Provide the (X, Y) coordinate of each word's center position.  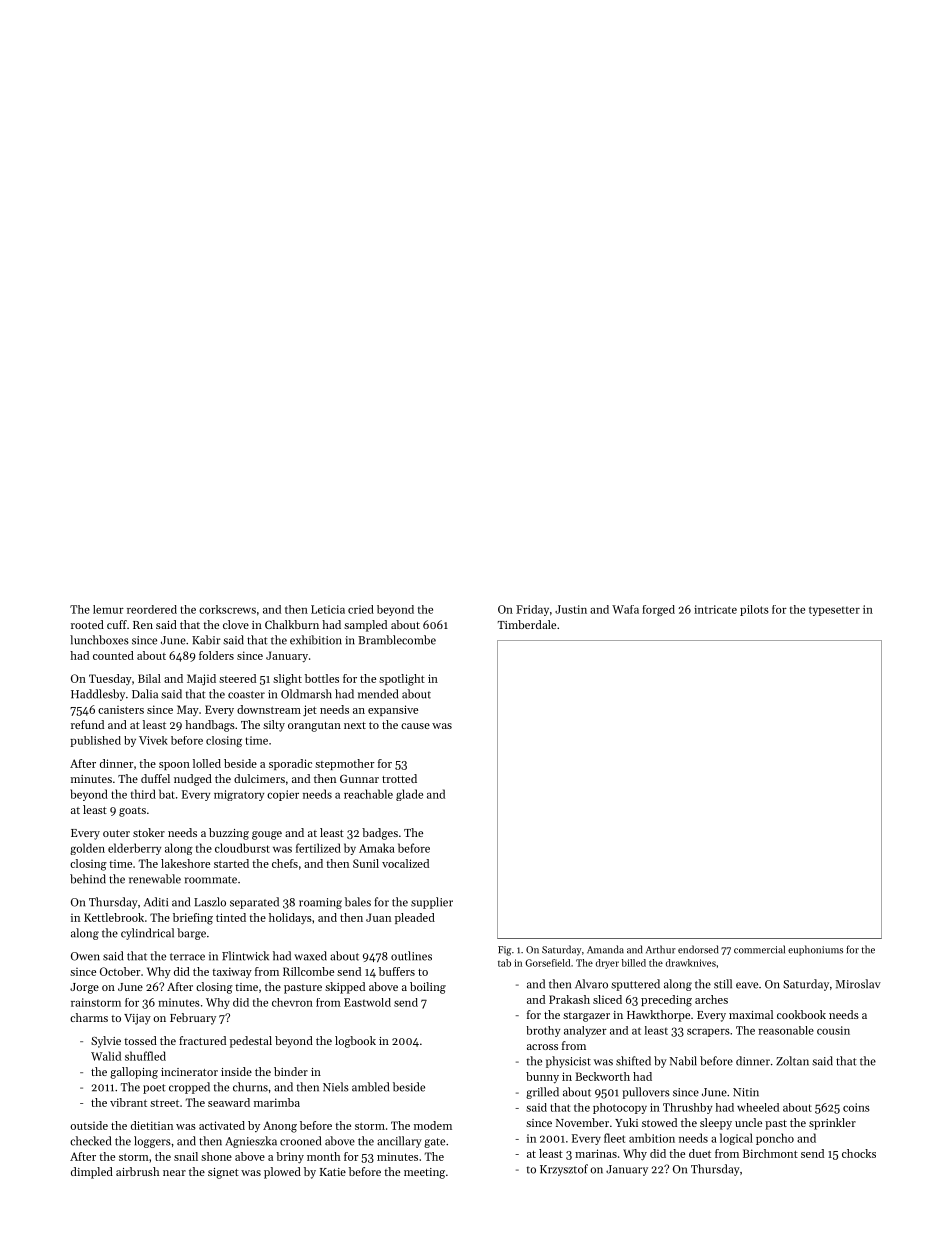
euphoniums (815, 950)
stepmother (345, 764)
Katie (333, 1172)
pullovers (646, 1093)
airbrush (138, 1171)
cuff (117, 624)
